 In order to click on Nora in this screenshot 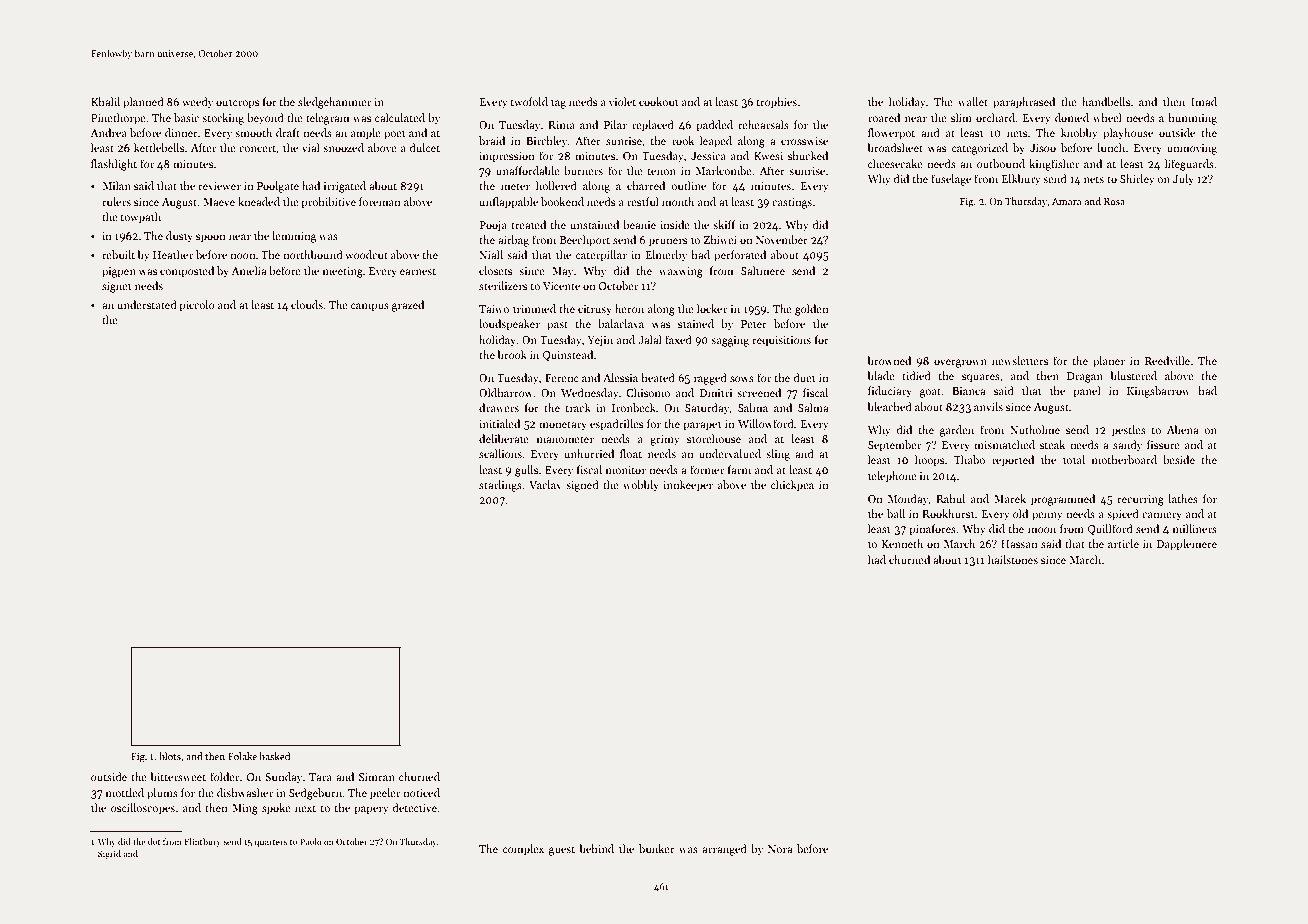, I will do `click(780, 849)`.
